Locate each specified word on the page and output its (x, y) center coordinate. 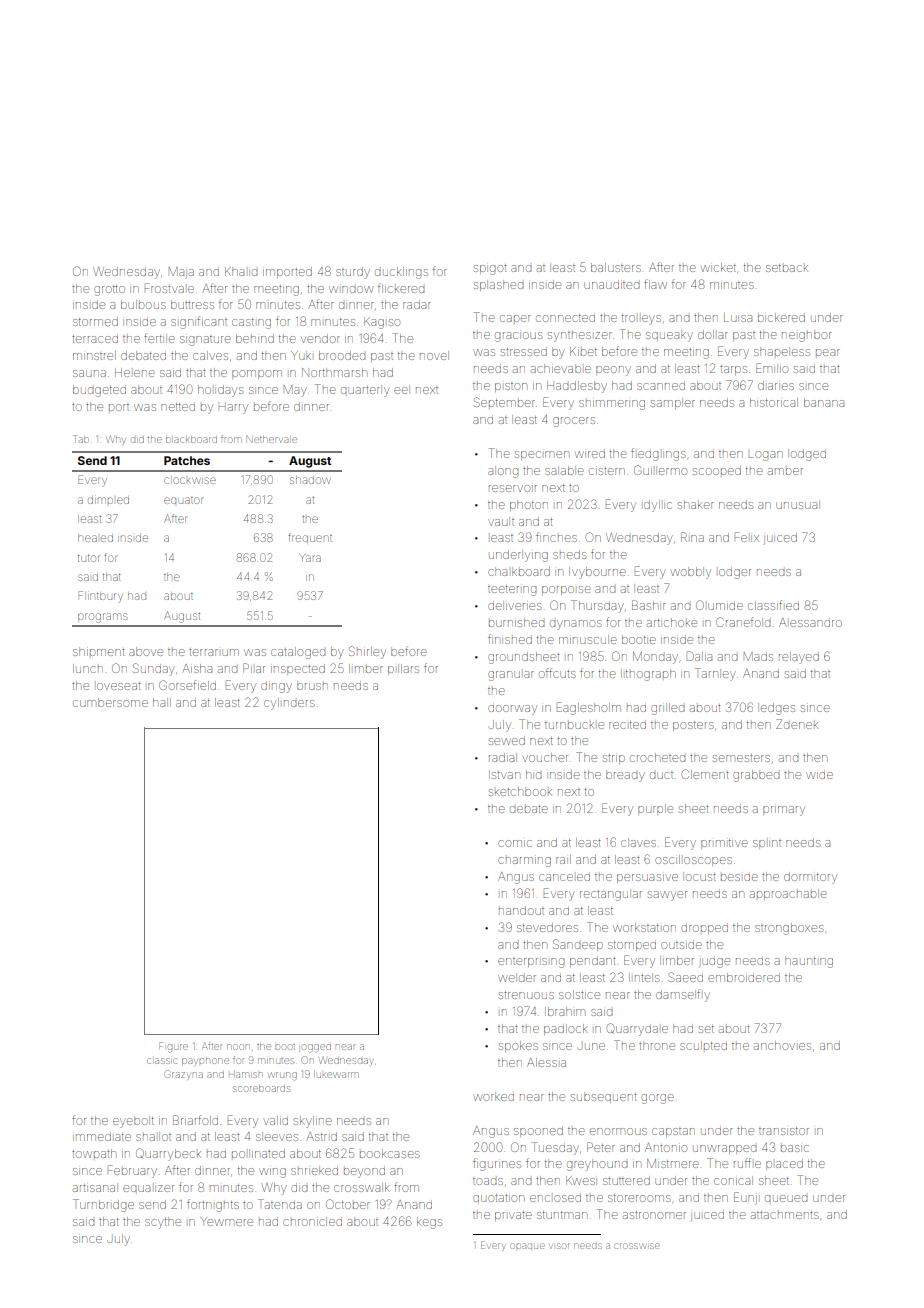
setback (787, 268)
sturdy (353, 273)
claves (638, 842)
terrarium (214, 652)
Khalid (241, 271)
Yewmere (226, 1221)
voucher (545, 757)
